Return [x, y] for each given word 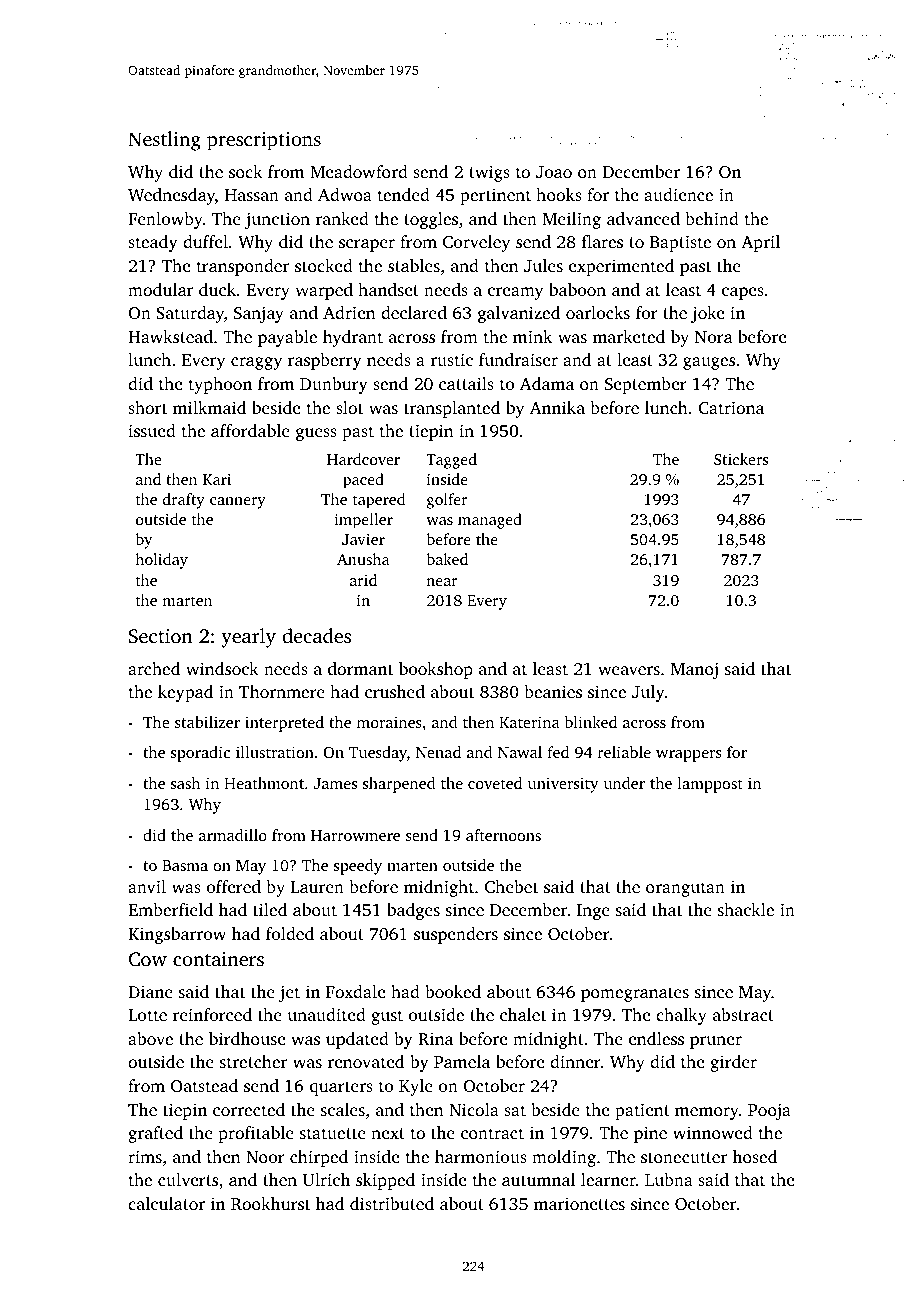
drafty [184, 501]
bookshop [436, 670]
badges [413, 911]
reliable [624, 752]
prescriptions [264, 141]
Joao [554, 172]
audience [678, 194]
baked [447, 559]
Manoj [694, 670]
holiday [161, 561]
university [563, 785]
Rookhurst [271, 1203]
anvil [147, 886]
